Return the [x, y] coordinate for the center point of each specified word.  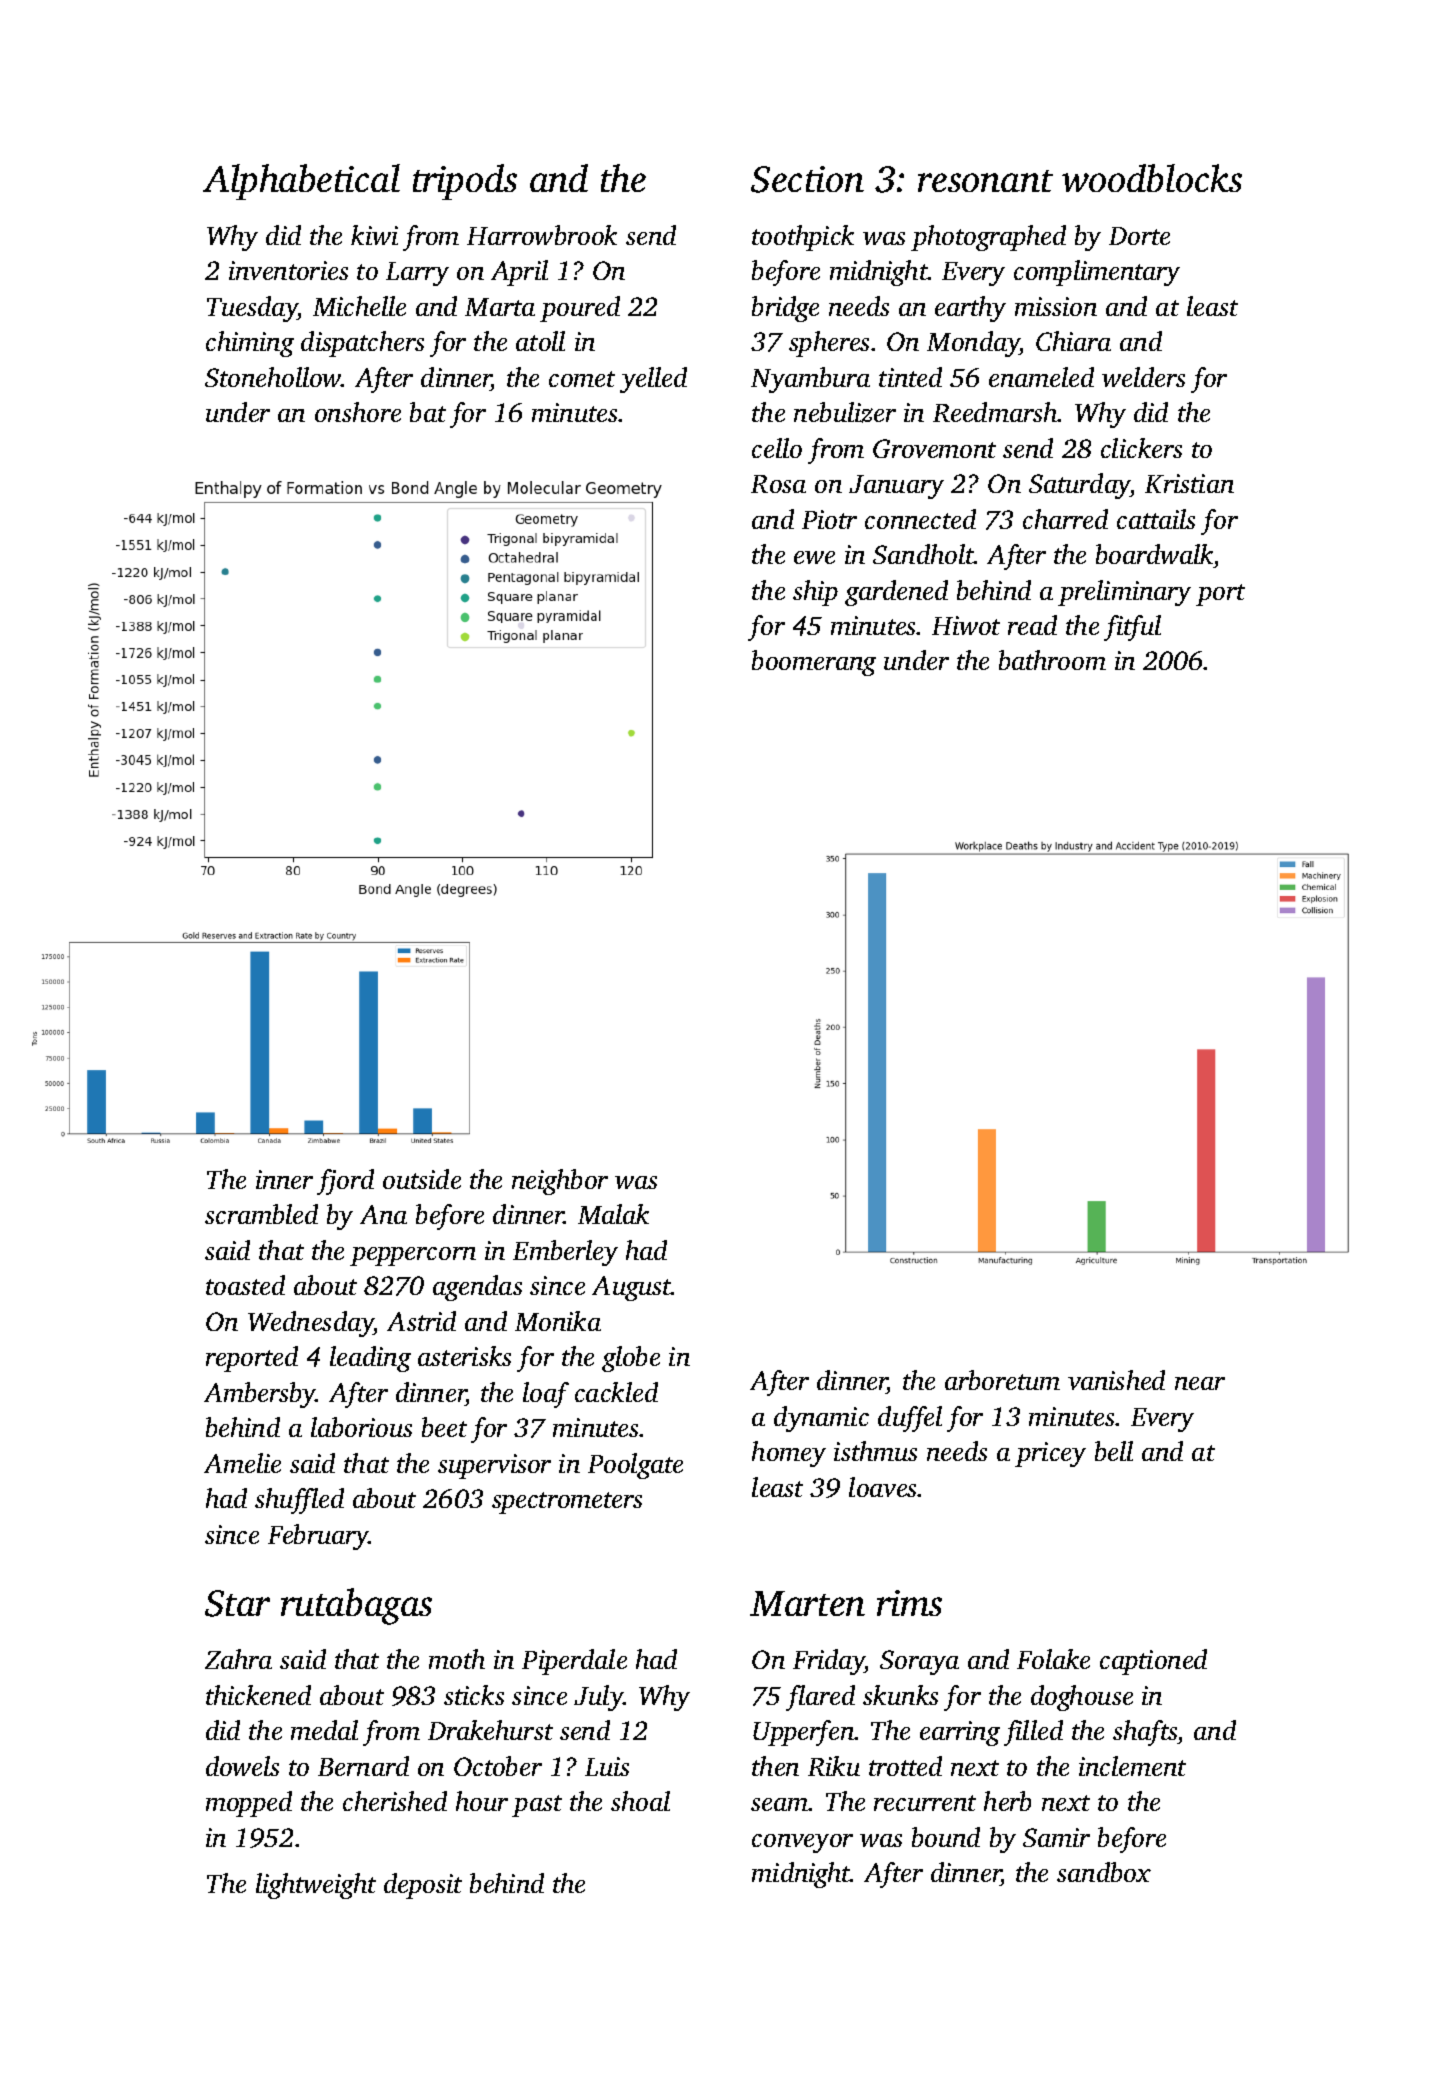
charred [1065, 519]
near [1200, 1383]
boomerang [814, 663]
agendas [477, 1288]
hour [482, 1801]
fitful [1132, 628]
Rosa [778, 484]
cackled [616, 1392]
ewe [814, 557]
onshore [358, 412]
